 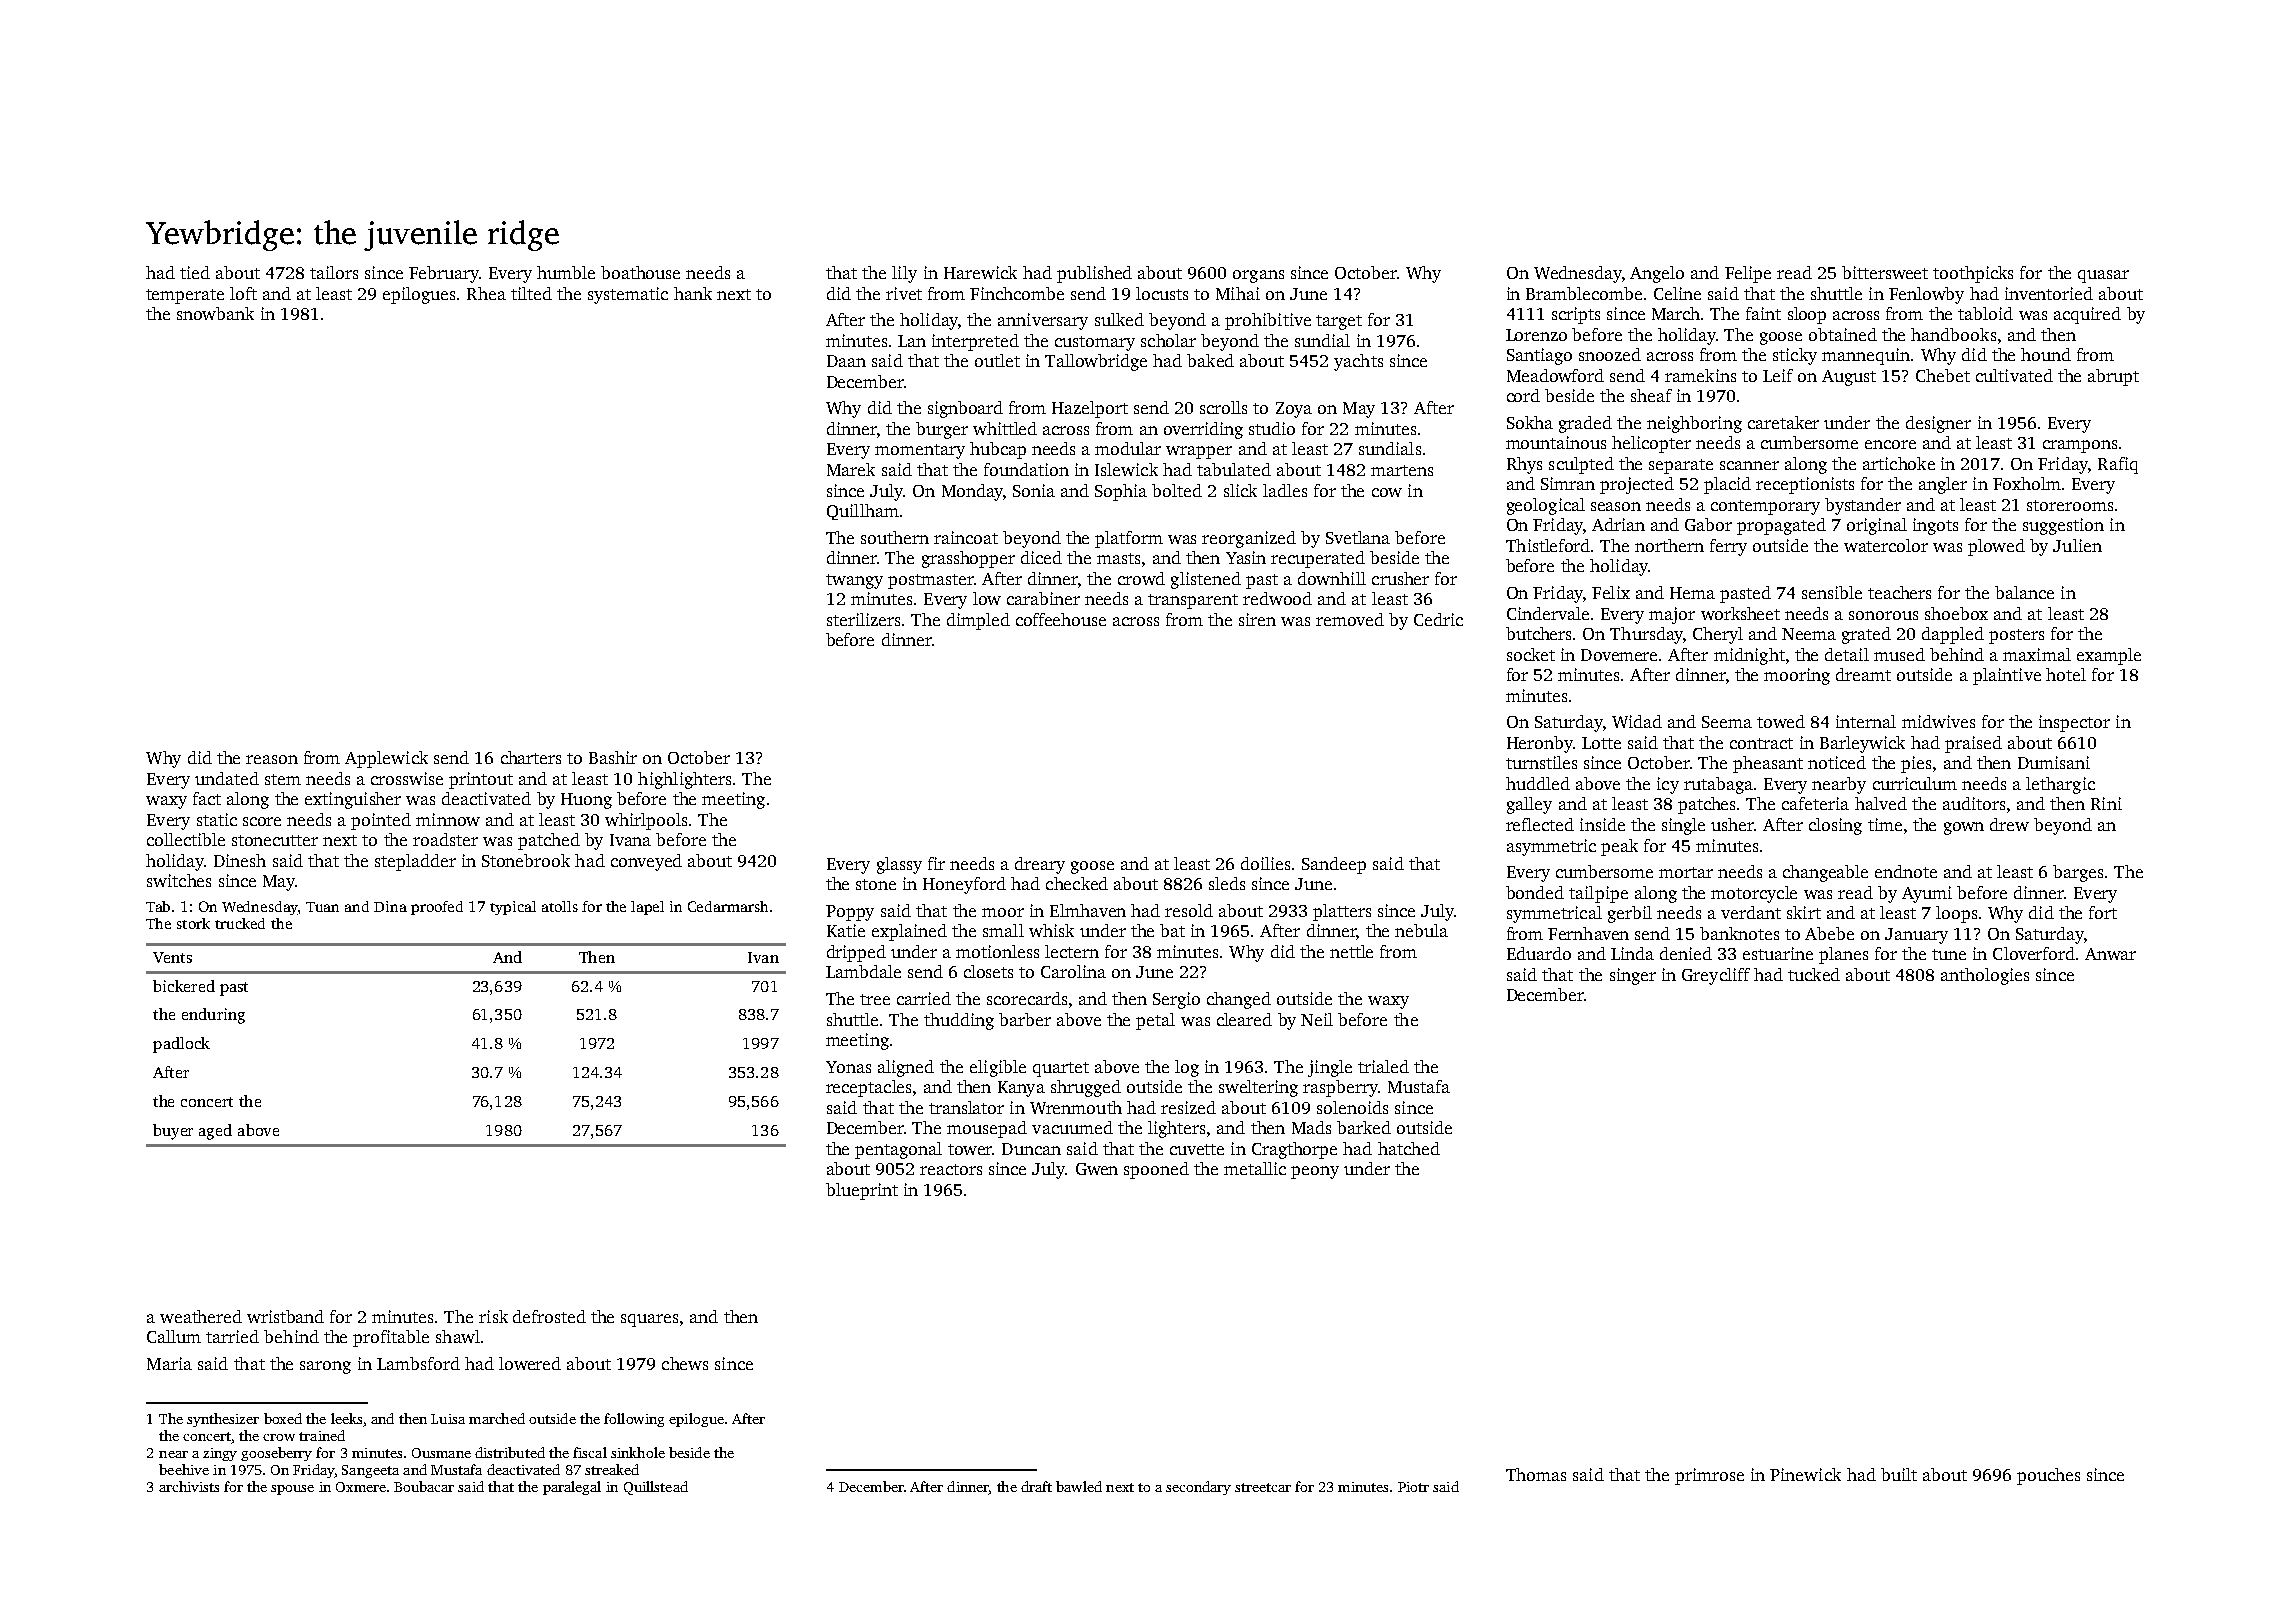 I want to click on Boubacar, so click(x=424, y=1486).
